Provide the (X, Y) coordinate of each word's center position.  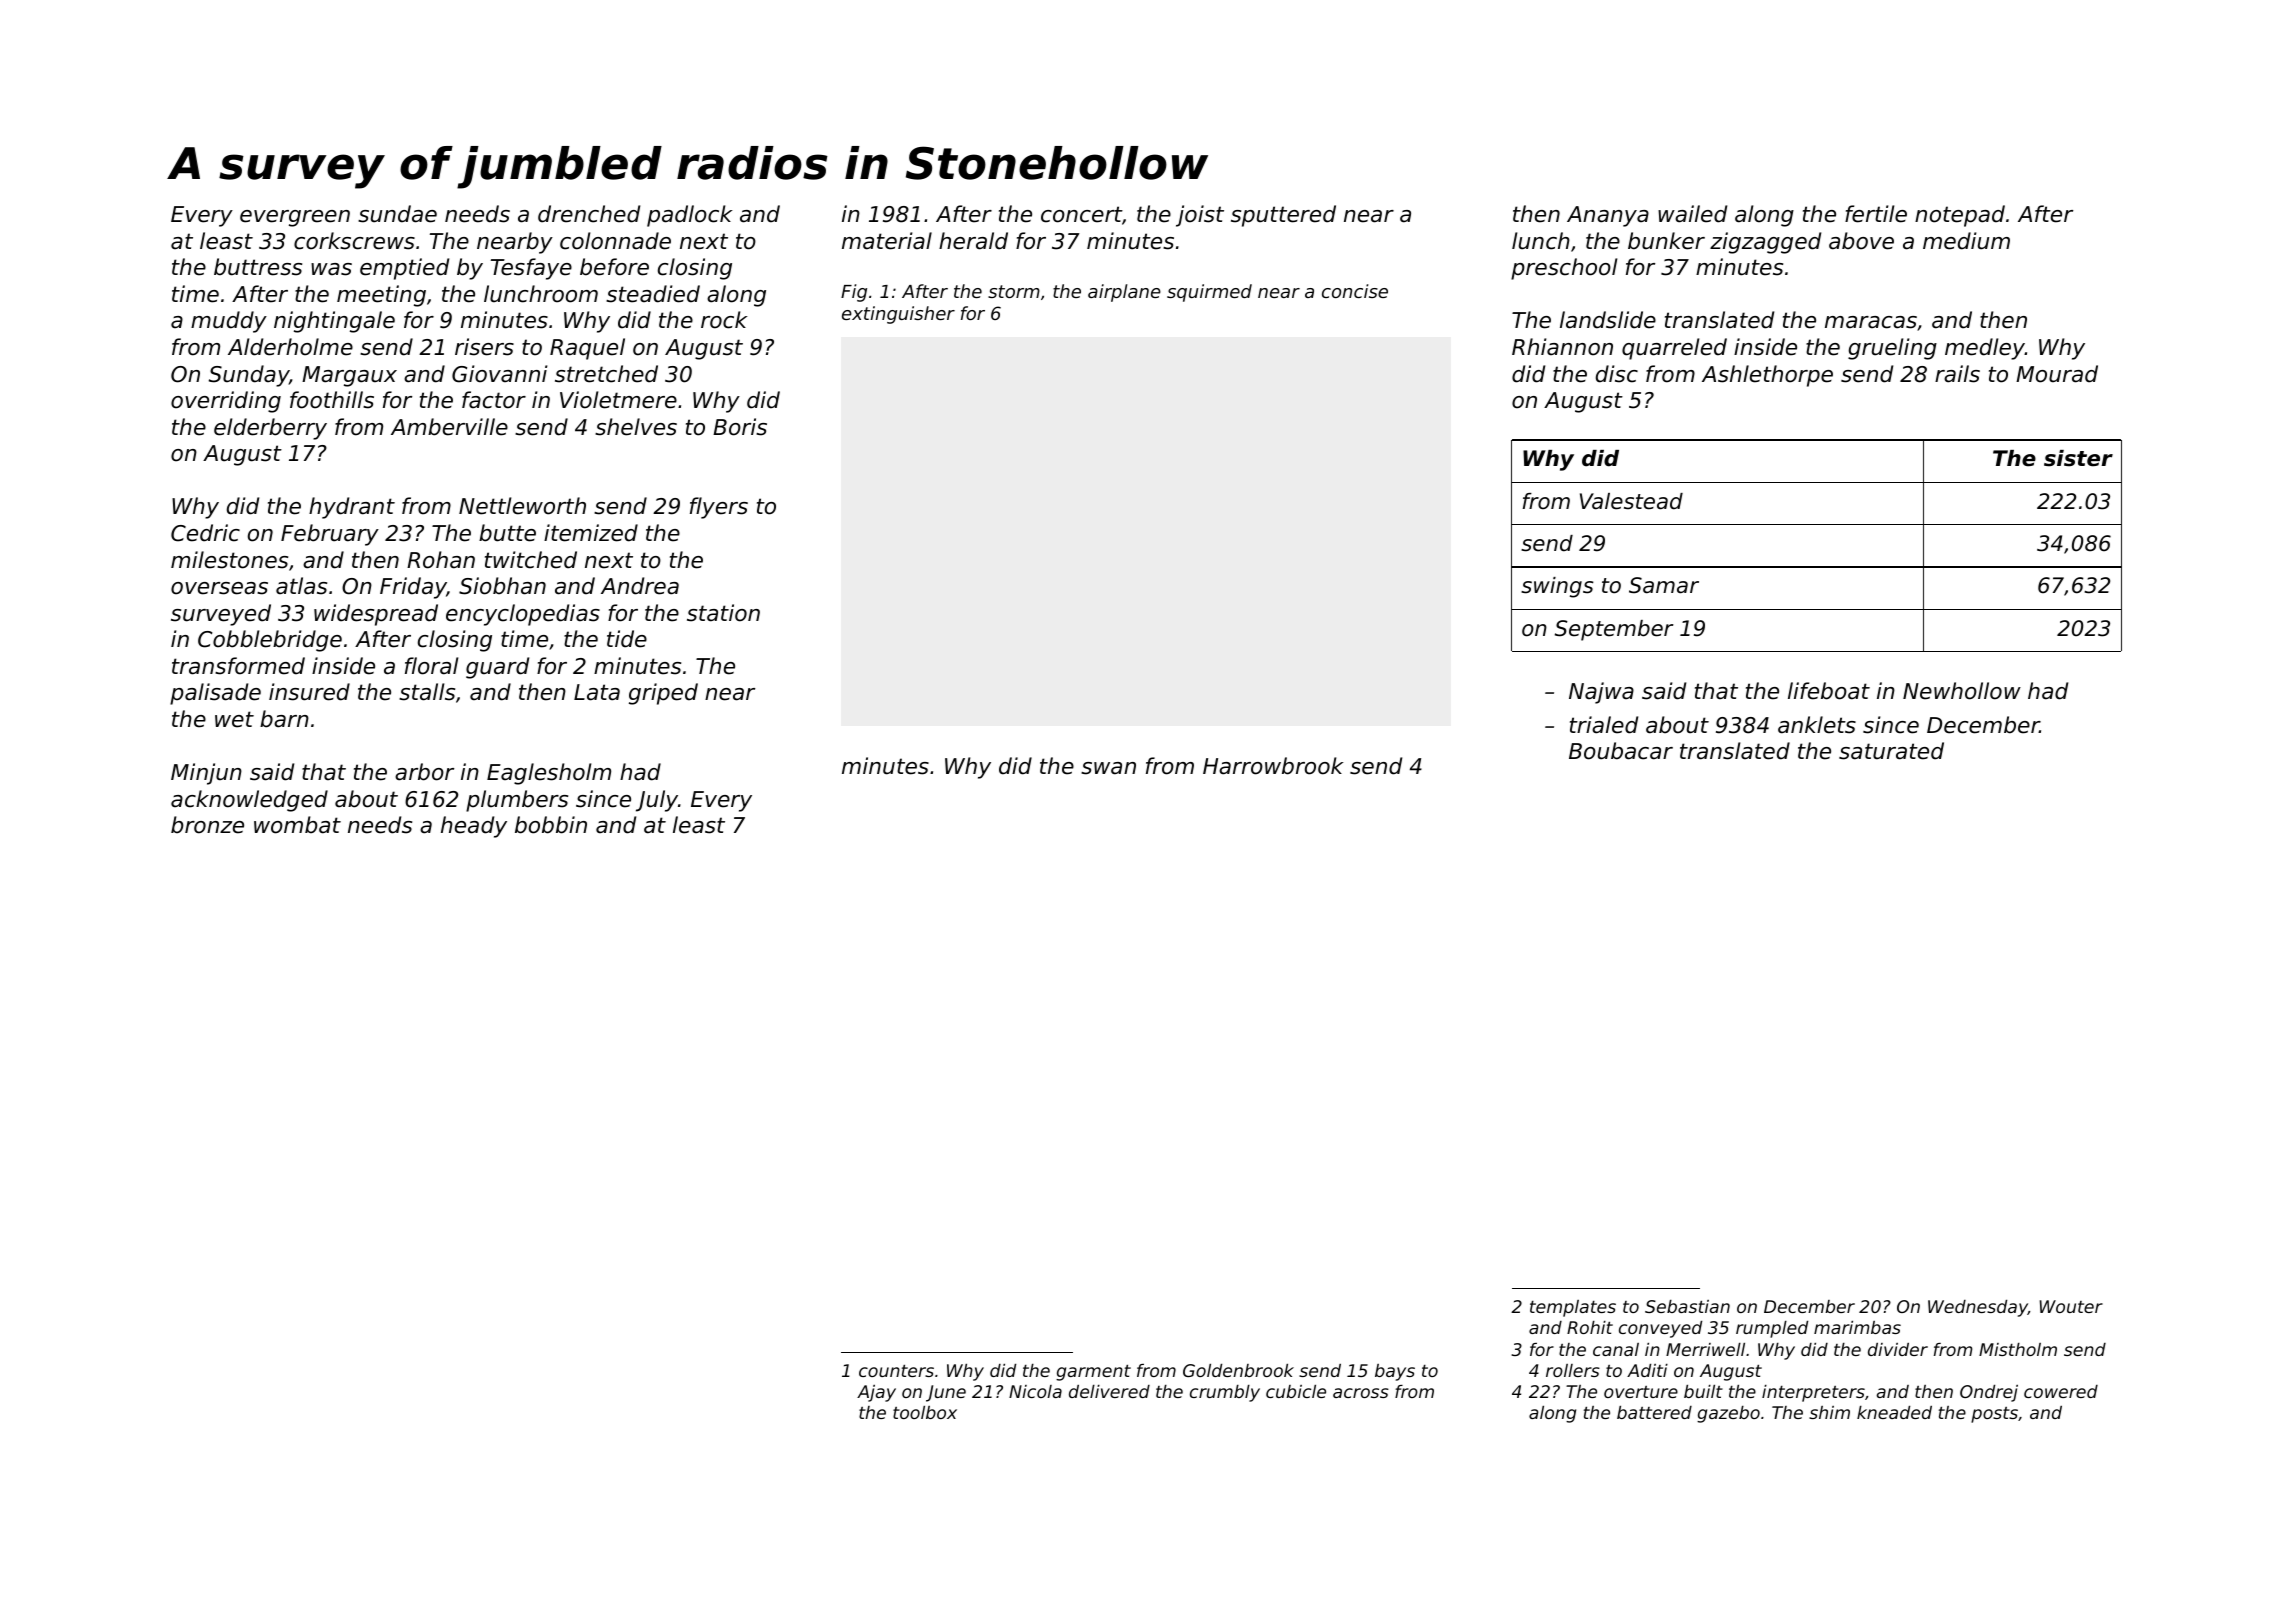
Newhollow (1962, 691)
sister (2078, 458)
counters (896, 1371)
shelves (636, 427)
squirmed (1209, 293)
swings (1557, 587)
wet (234, 719)
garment (1093, 1373)
